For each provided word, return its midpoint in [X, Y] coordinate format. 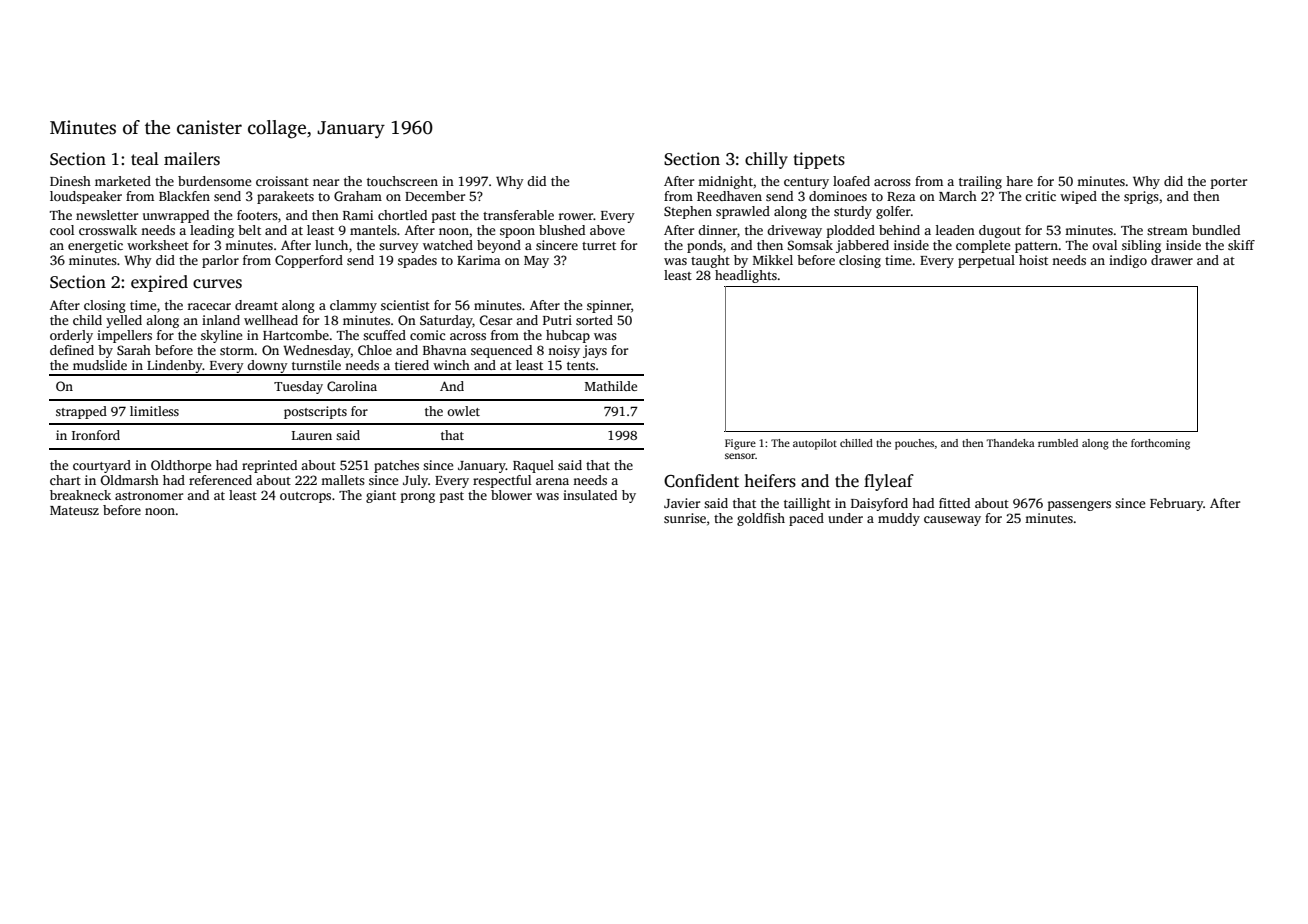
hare [1019, 181]
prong [418, 498]
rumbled [1058, 443]
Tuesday [298, 387]
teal [145, 158]
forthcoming [1160, 444]
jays [595, 351]
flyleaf [889, 482]
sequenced [501, 351]
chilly [766, 160]
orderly [71, 336]
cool [62, 230]
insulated [590, 495]
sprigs [1141, 197]
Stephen [688, 212]
